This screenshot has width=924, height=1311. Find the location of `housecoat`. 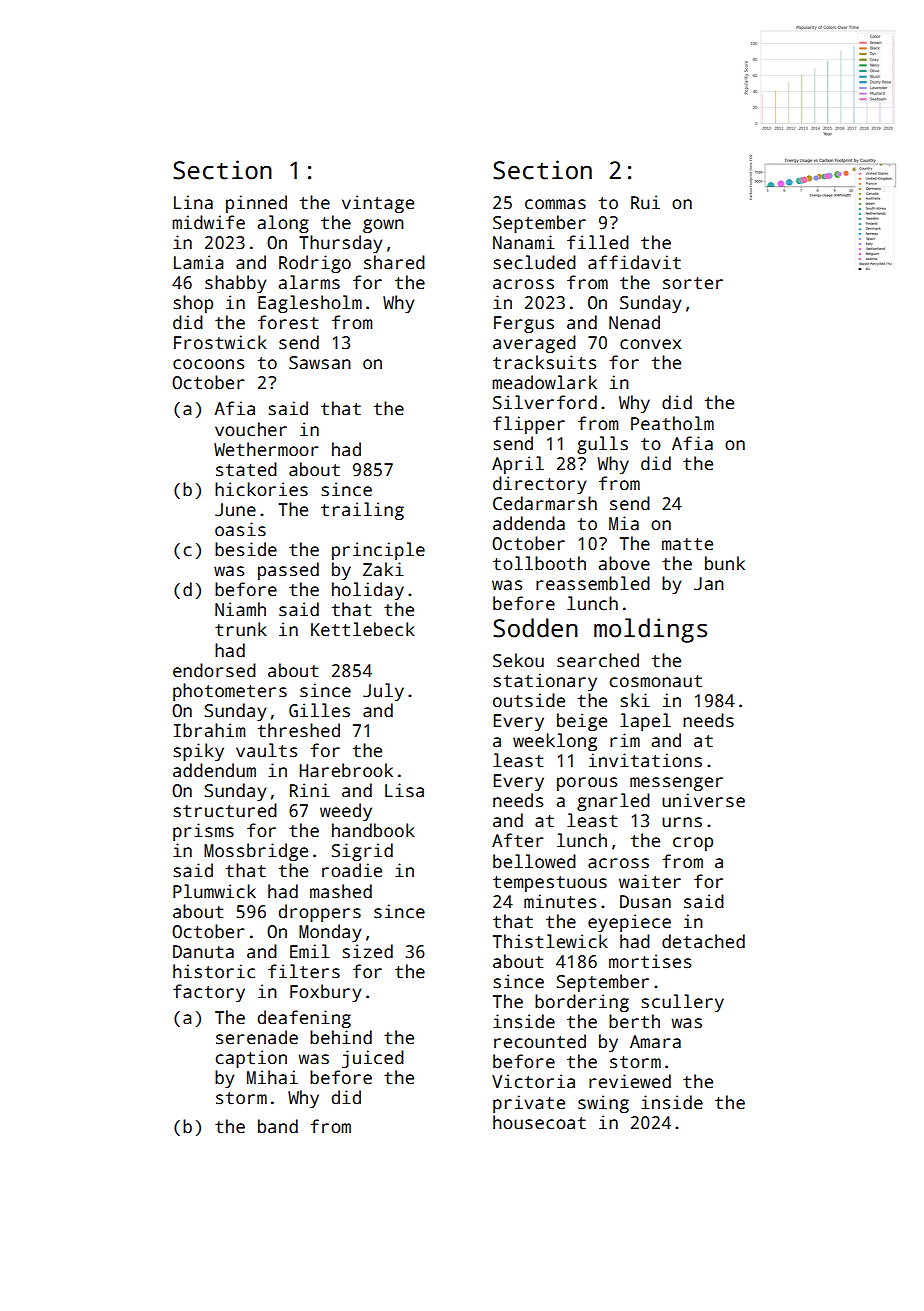

housecoat is located at coordinates (539, 1122).
